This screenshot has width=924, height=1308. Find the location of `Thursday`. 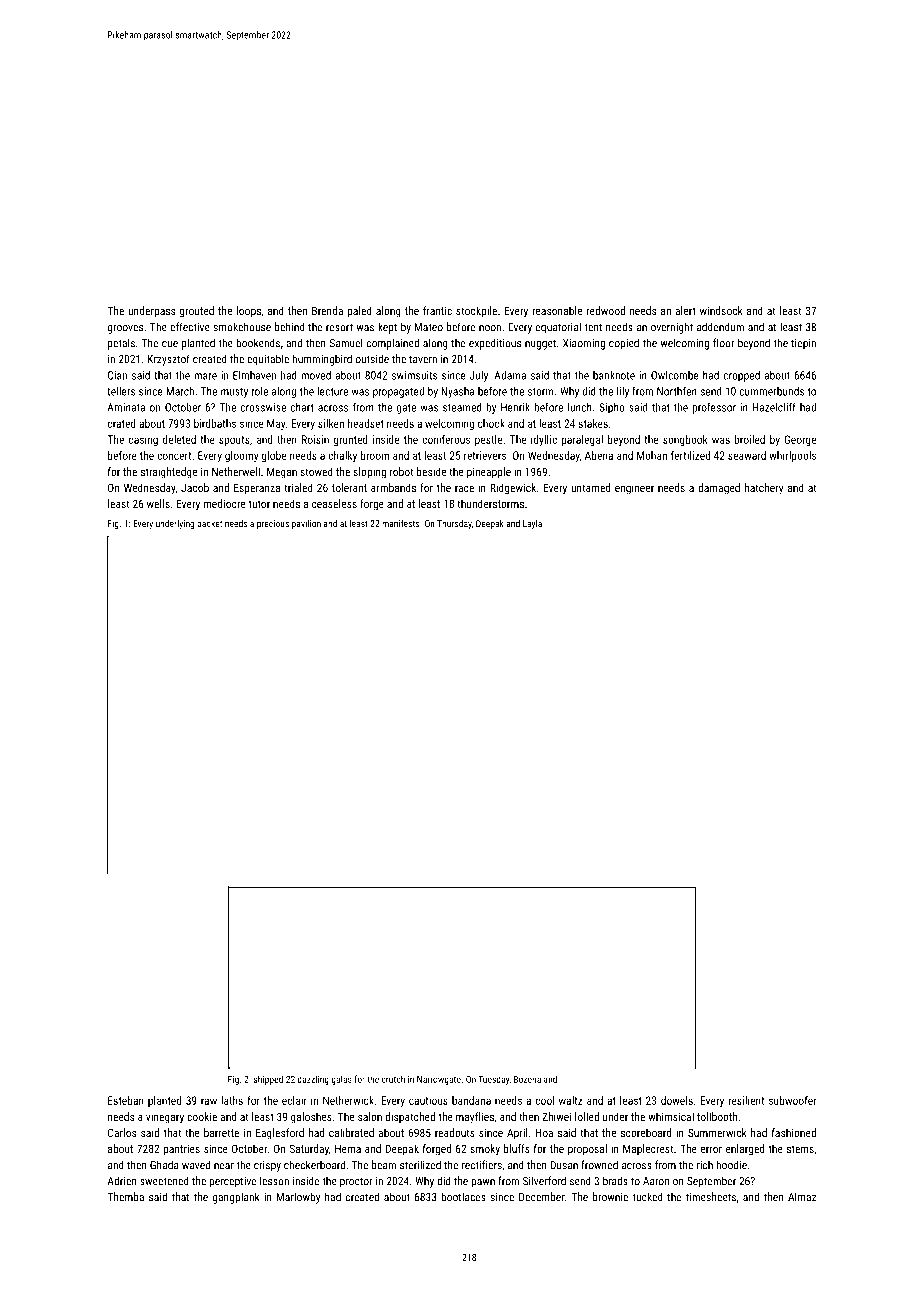

Thursday is located at coordinates (454, 524).
